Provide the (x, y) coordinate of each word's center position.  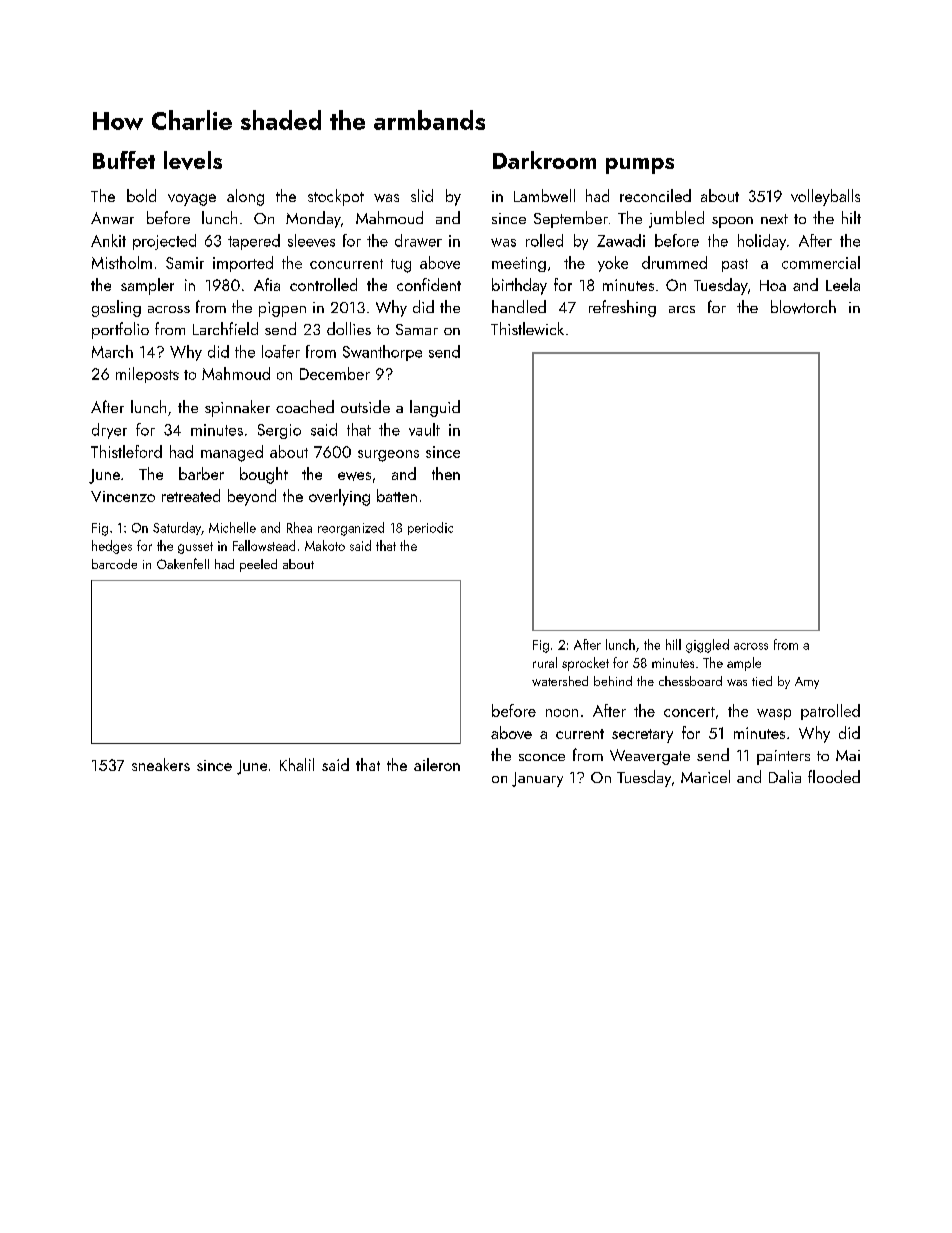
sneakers (161, 764)
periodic (430, 528)
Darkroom (544, 160)
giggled (707, 646)
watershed (560, 681)
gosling (116, 308)
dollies (349, 328)
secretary (642, 736)
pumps (640, 166)
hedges (112, 547)
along (245, 197)
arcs (682, 309)
